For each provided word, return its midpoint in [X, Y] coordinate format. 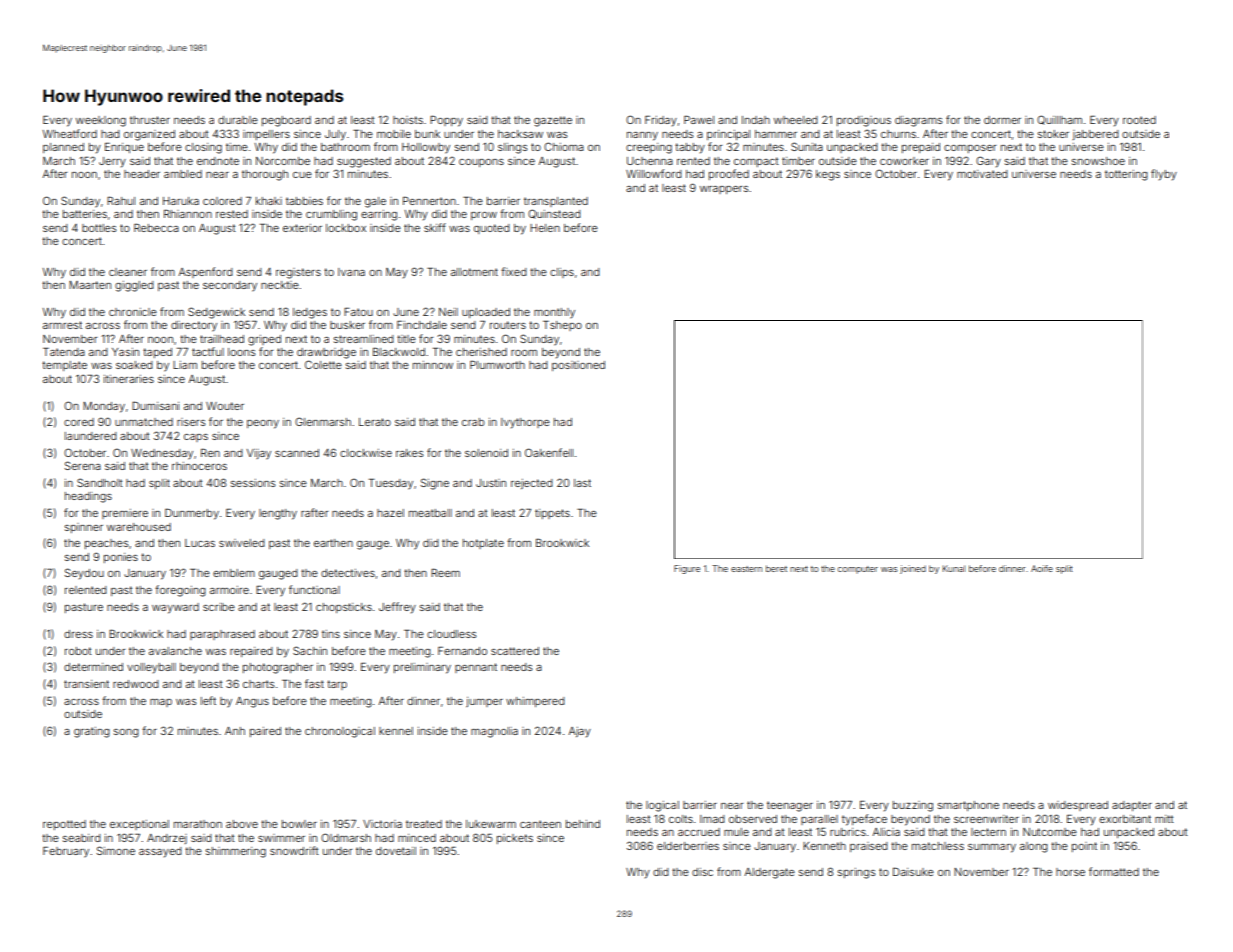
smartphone [968, 806]
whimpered [535, 702]
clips [562, 273]
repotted [64, 825]
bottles [99, 228]
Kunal [954, 568]
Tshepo [562, 326]
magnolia [494, 732]
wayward [175, 608]
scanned [297, 453]
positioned [578, 366]
